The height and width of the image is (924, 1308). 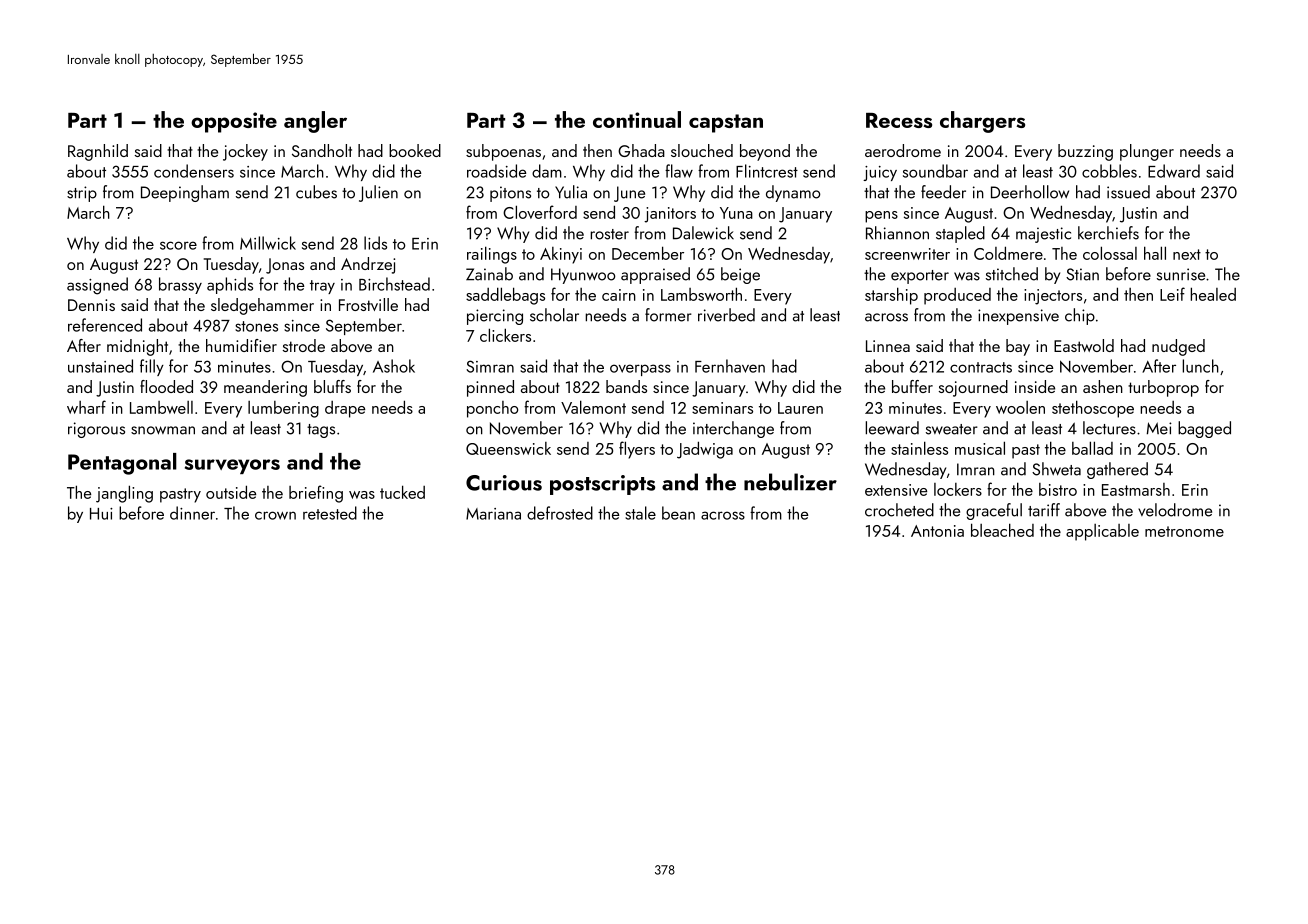 I want to click on opposite, so click(x=234, y=122).
